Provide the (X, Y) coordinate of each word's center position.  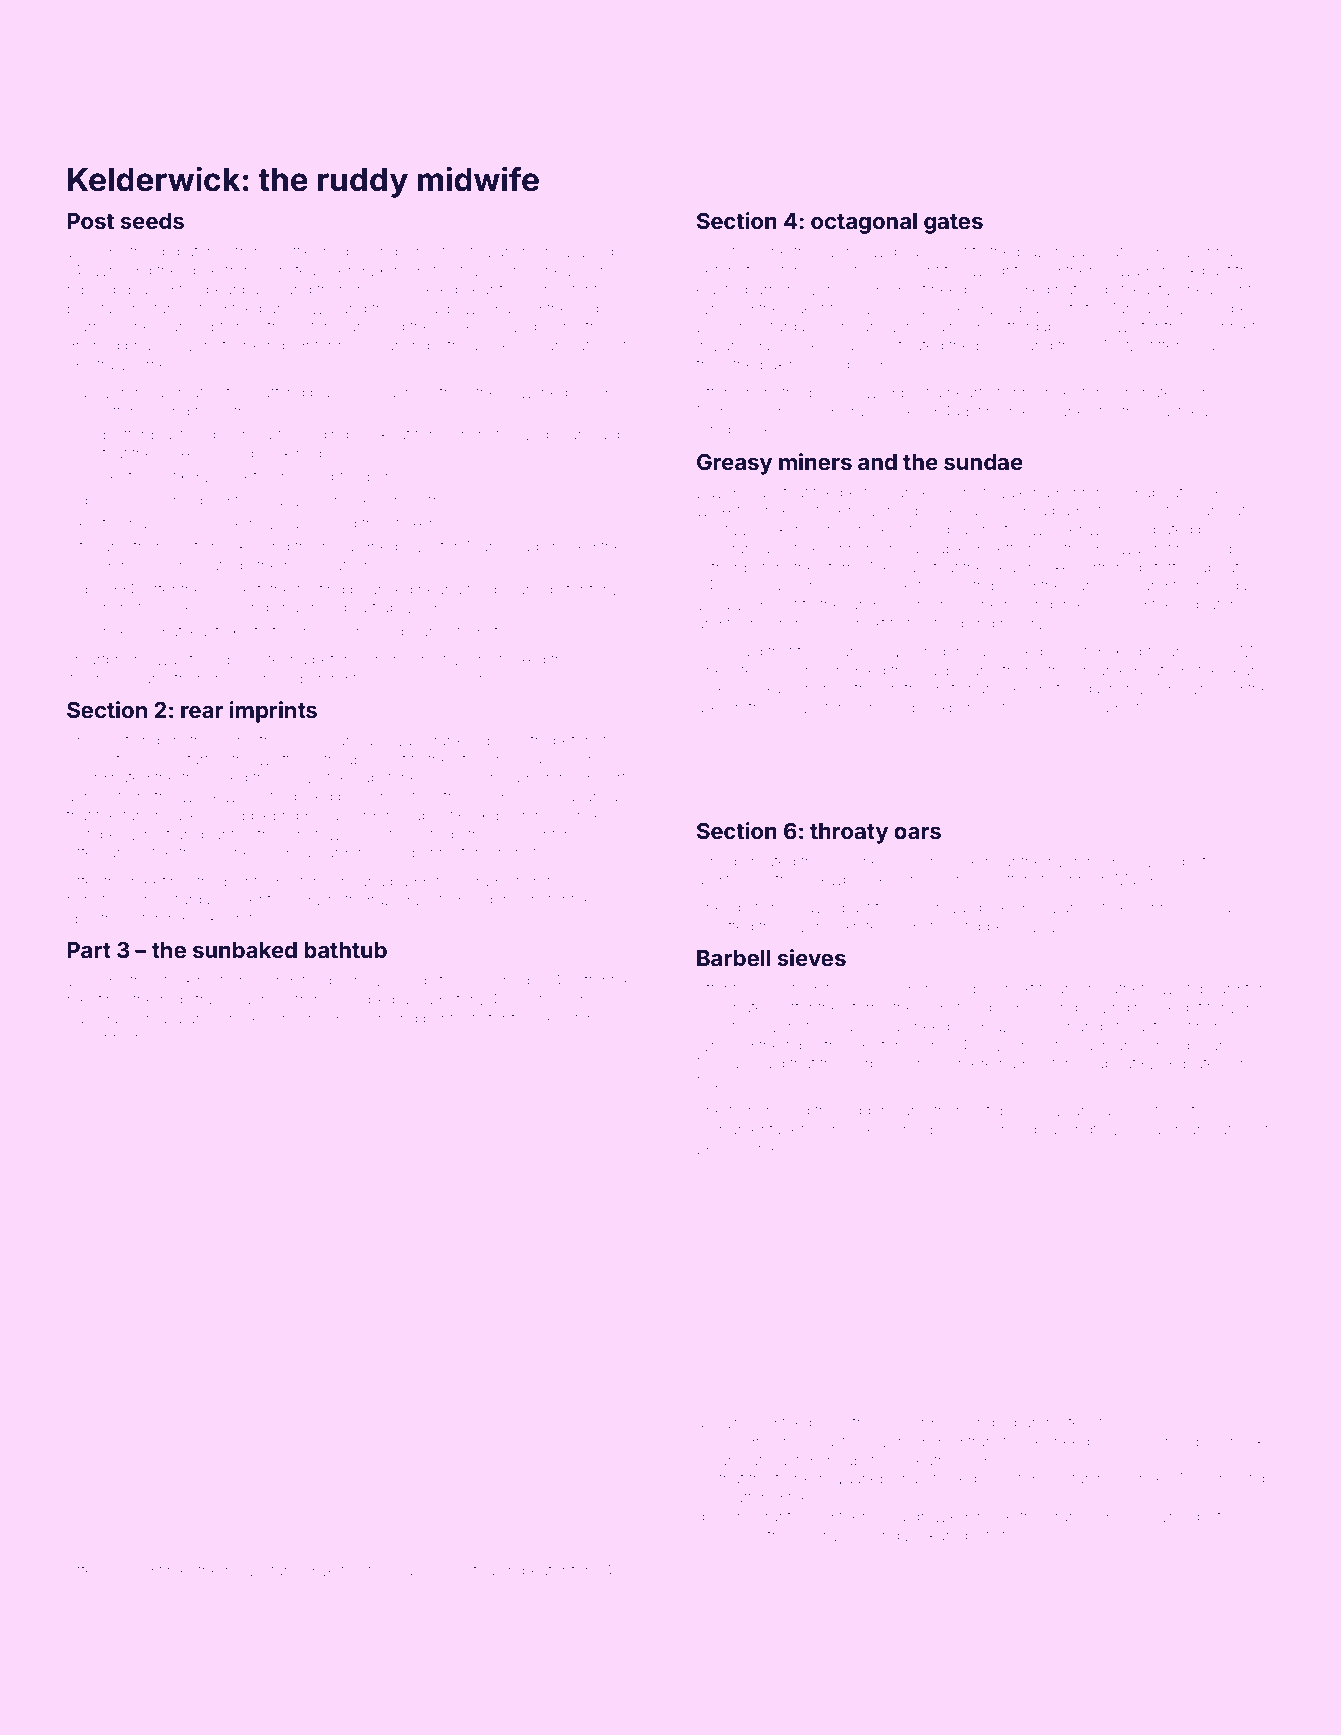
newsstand (263, 1570)
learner (93, 327)
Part (89, 950)
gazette (997, 550)
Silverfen (816, 707)
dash (1100, 688)
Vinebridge (734, 431)
